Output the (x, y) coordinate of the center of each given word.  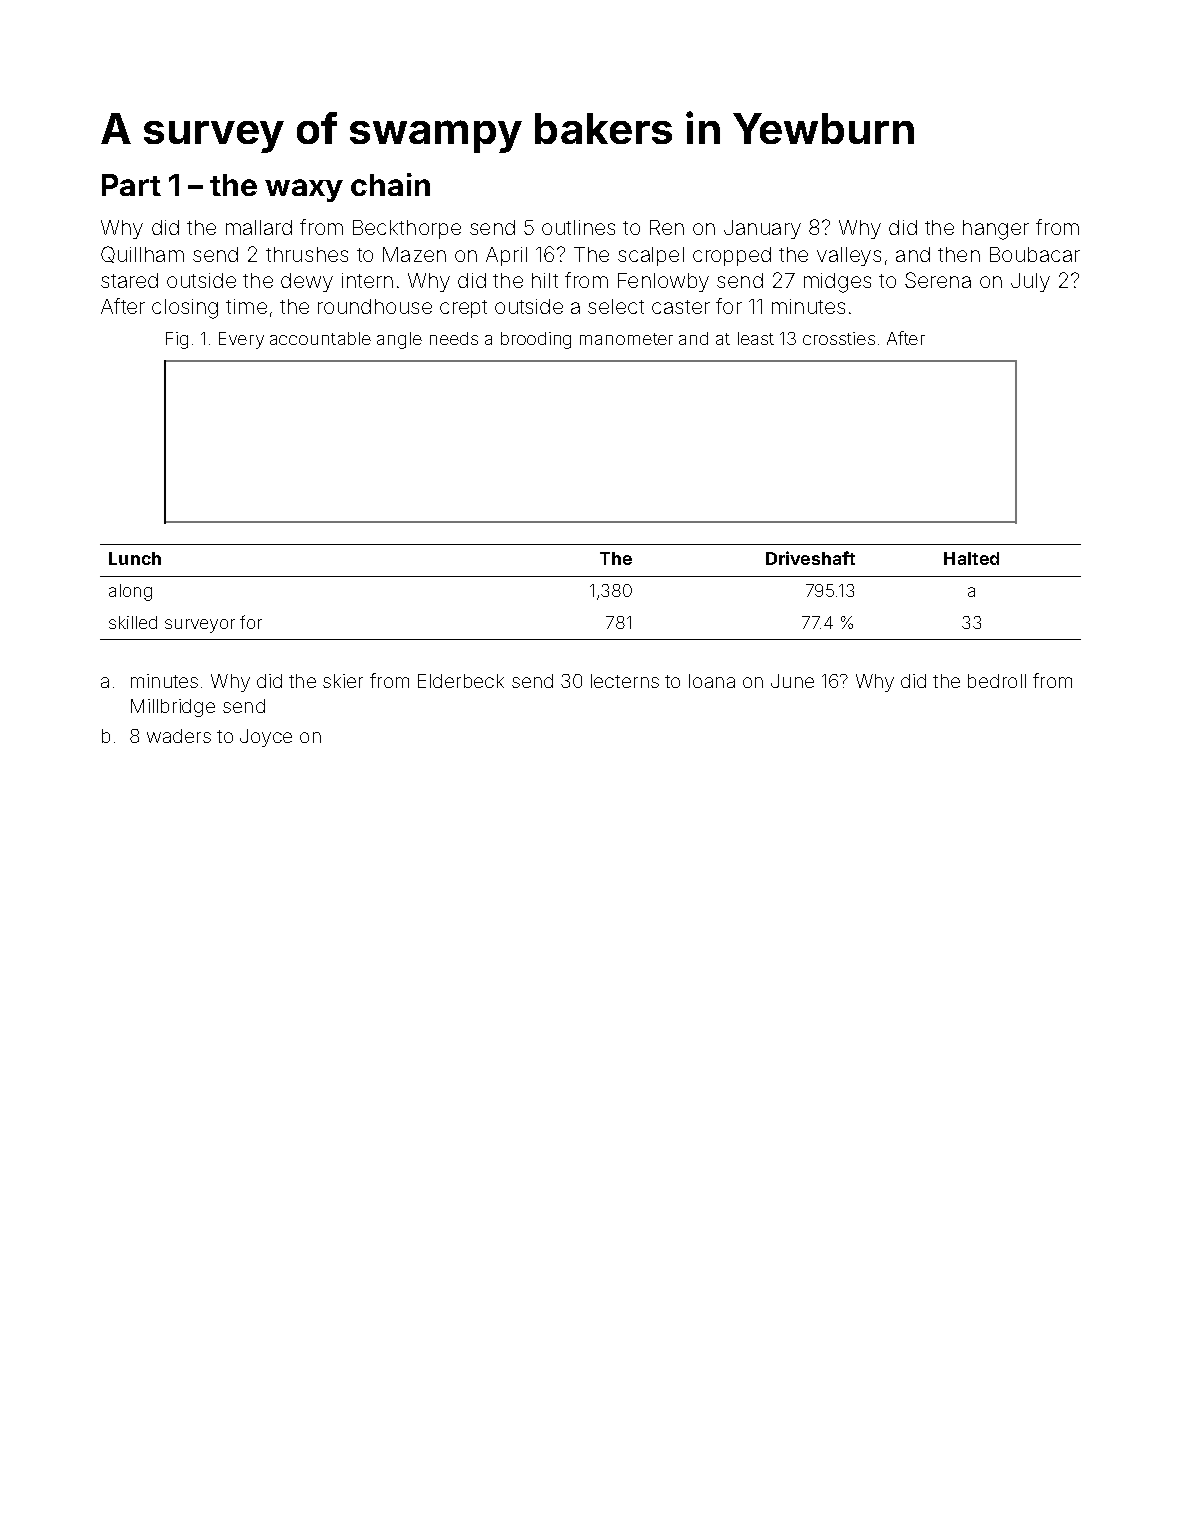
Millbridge (173, 708)
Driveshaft (810, 558)
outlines (578, 227)
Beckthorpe (407, 229)
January (762, 229)
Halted (971, 558)
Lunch (135, 558)
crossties (839, 338)
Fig (177, 340)
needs (454, 338)
